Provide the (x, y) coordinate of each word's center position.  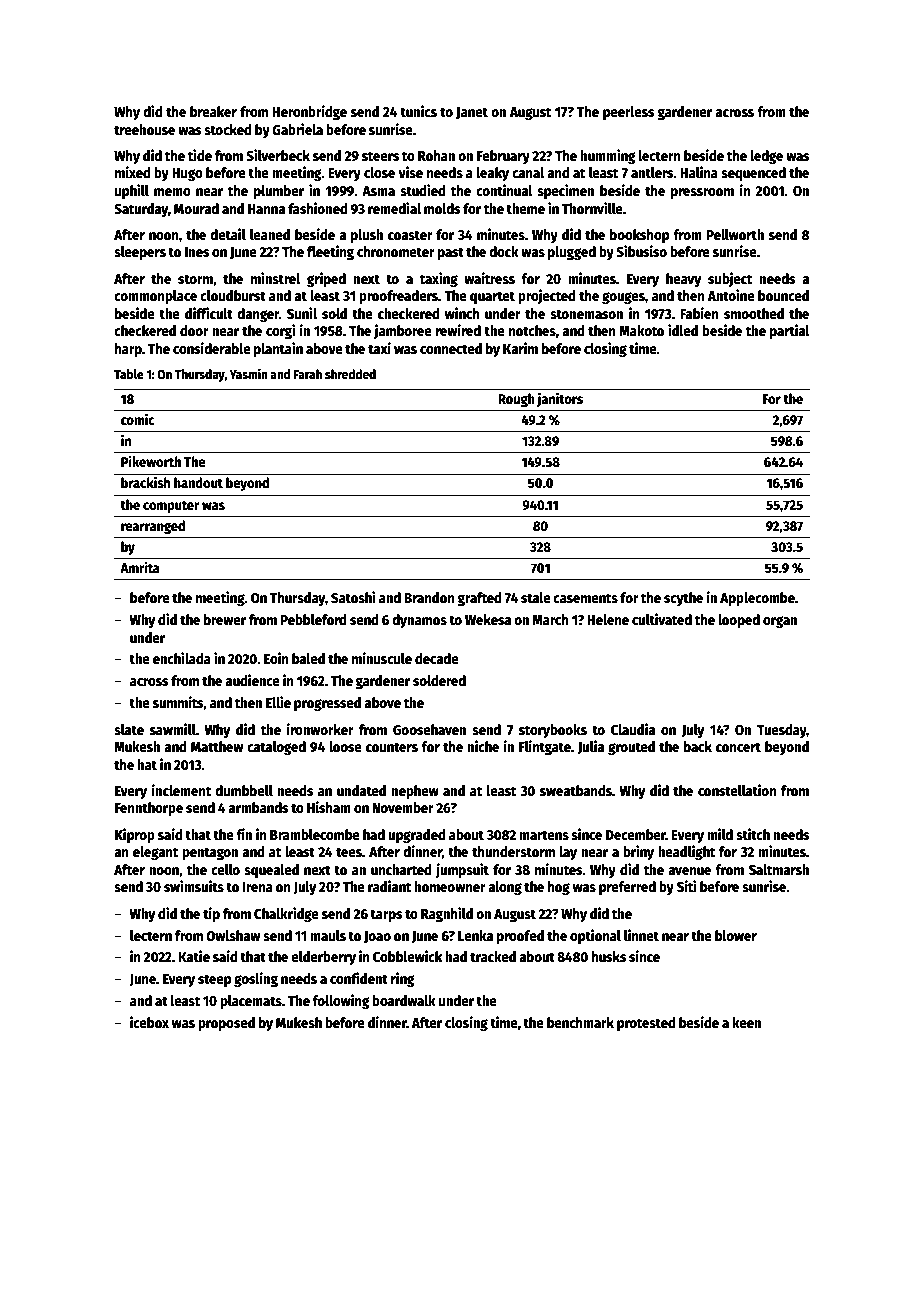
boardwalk (404, 1000)
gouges (623, 298)
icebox (149, 1022)
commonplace (155, 297)
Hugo (187, 174)
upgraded (417, 836)
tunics (418, 111)
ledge (766, 157)
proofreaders (398, 297)
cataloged (276, 748)
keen (746, 1022)
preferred (627, 888)
